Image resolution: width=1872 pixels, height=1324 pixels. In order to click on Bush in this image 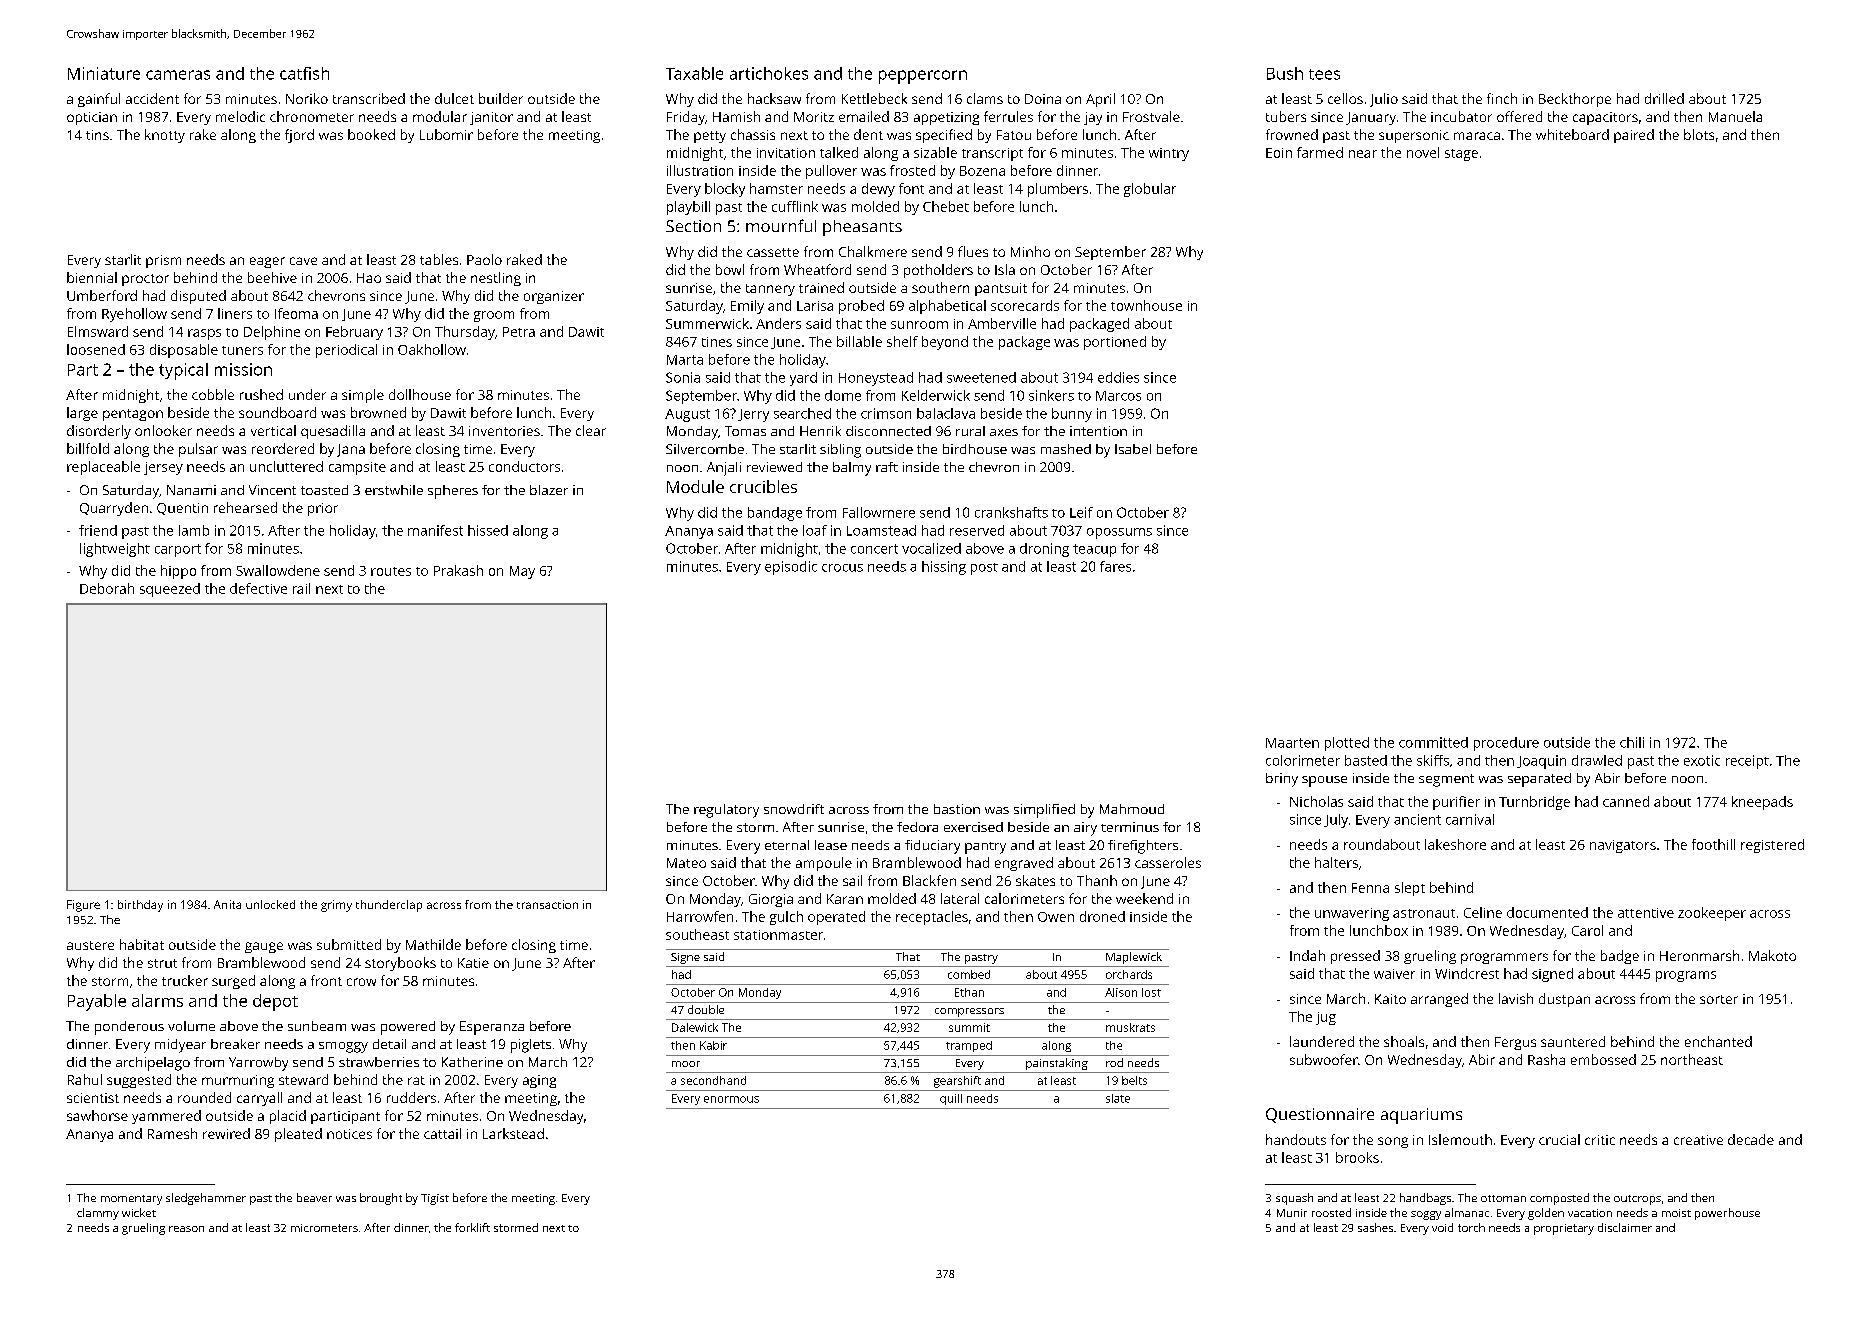, I will do `click(1285, 73)`.
